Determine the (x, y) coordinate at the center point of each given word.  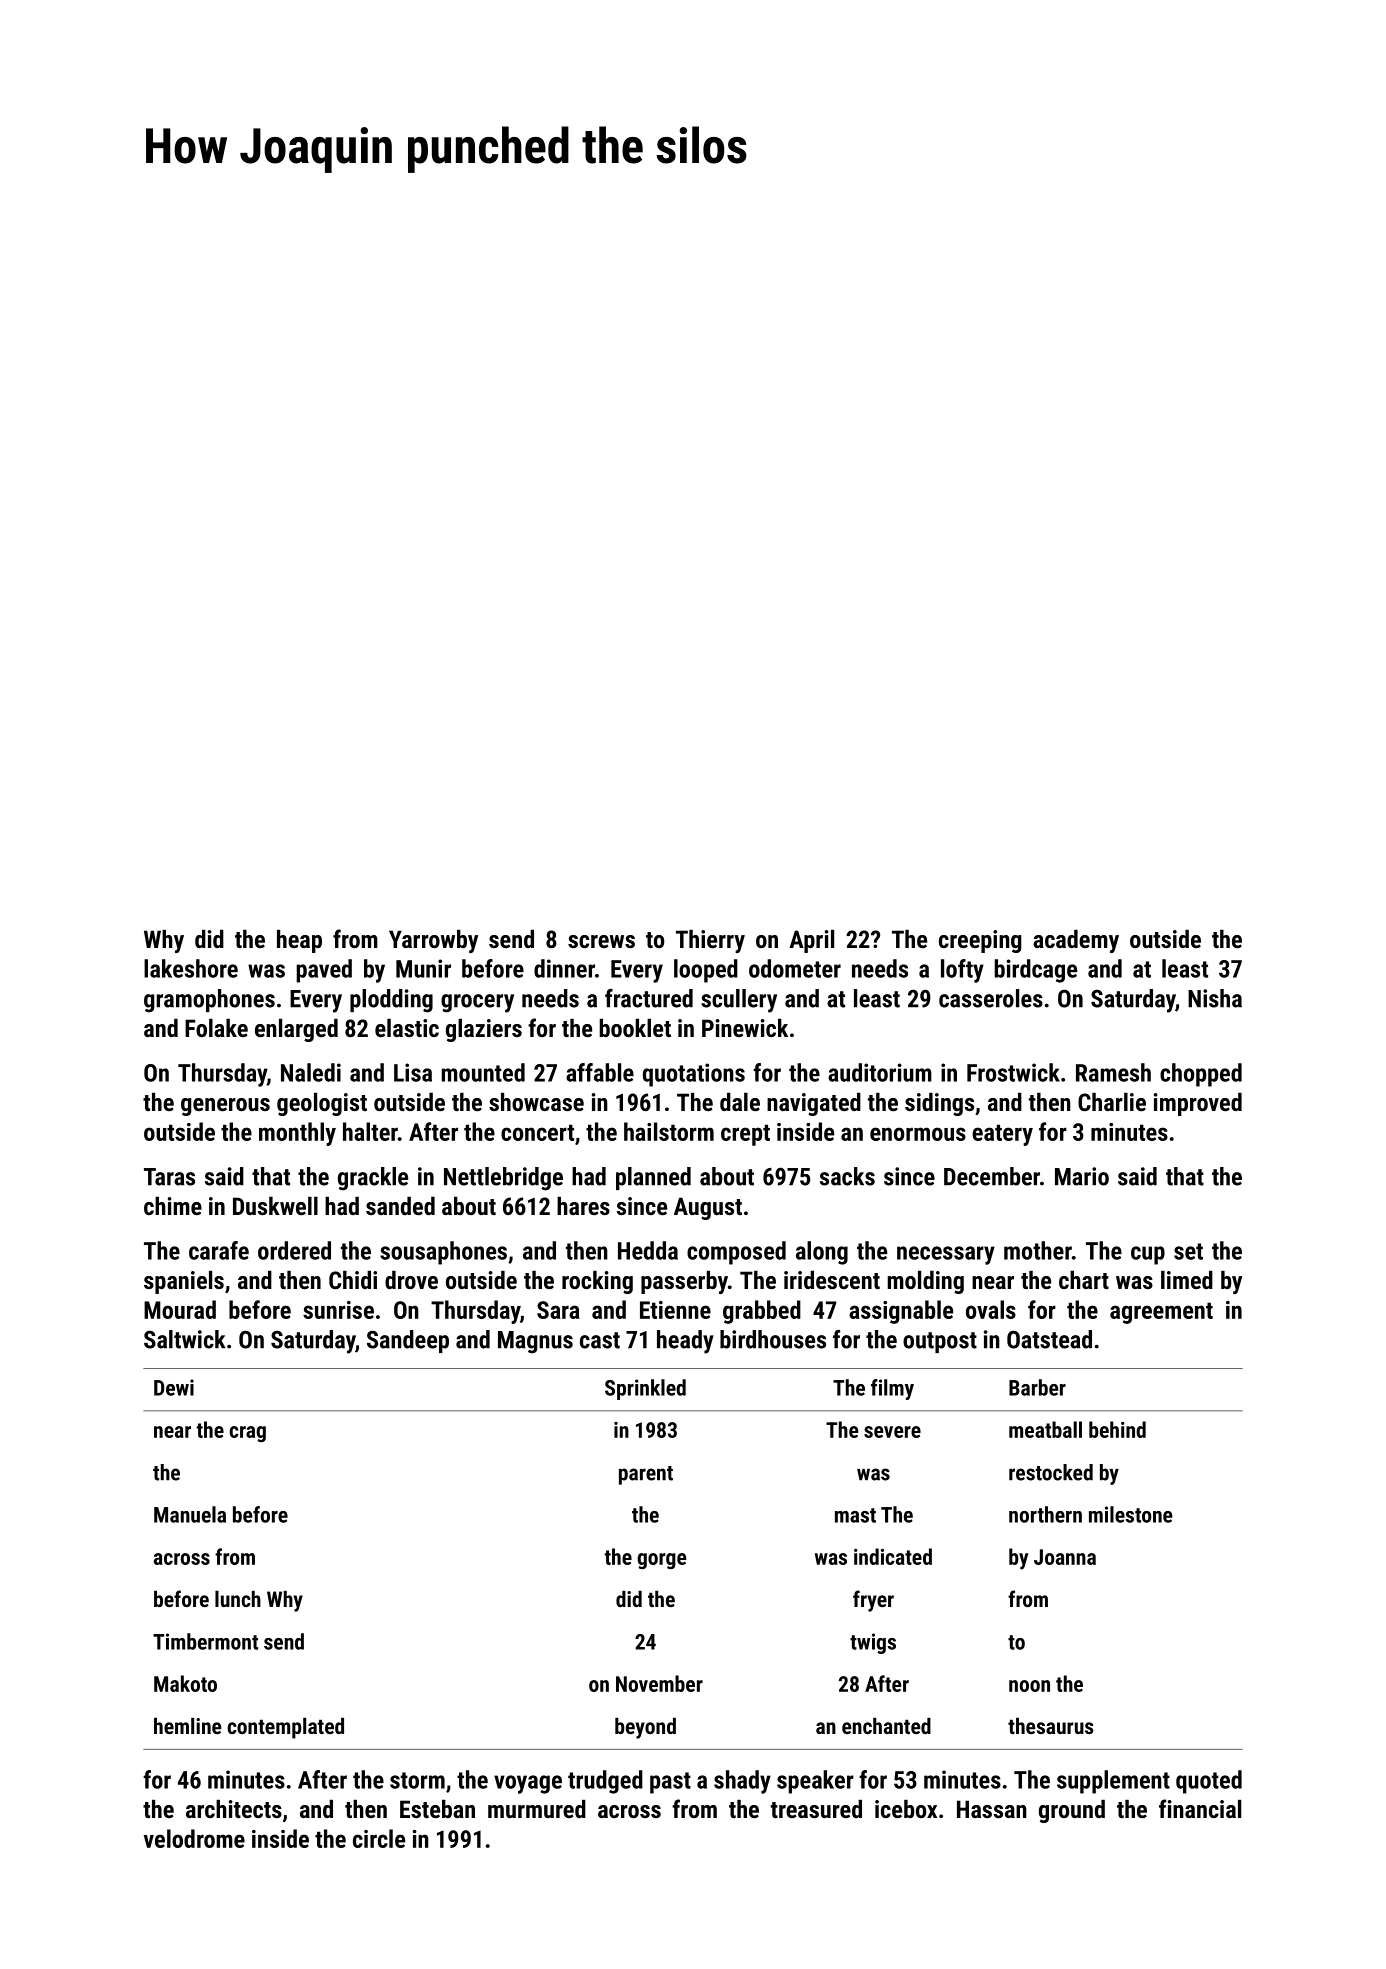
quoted (1209, 1782)
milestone (1130, 1514)
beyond (645, 1728)
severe (892, 1432)
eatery (1002, 1135)
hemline (188, 1726)
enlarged (296, 1030)
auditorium (880, 1072)
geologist (322, 1104)
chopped (1201, 1075)
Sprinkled (645, 1389)
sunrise (338, 1310)
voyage (528, 1784)
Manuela (190, 1514)
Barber (1037, 1387)
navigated (814, 1104)
